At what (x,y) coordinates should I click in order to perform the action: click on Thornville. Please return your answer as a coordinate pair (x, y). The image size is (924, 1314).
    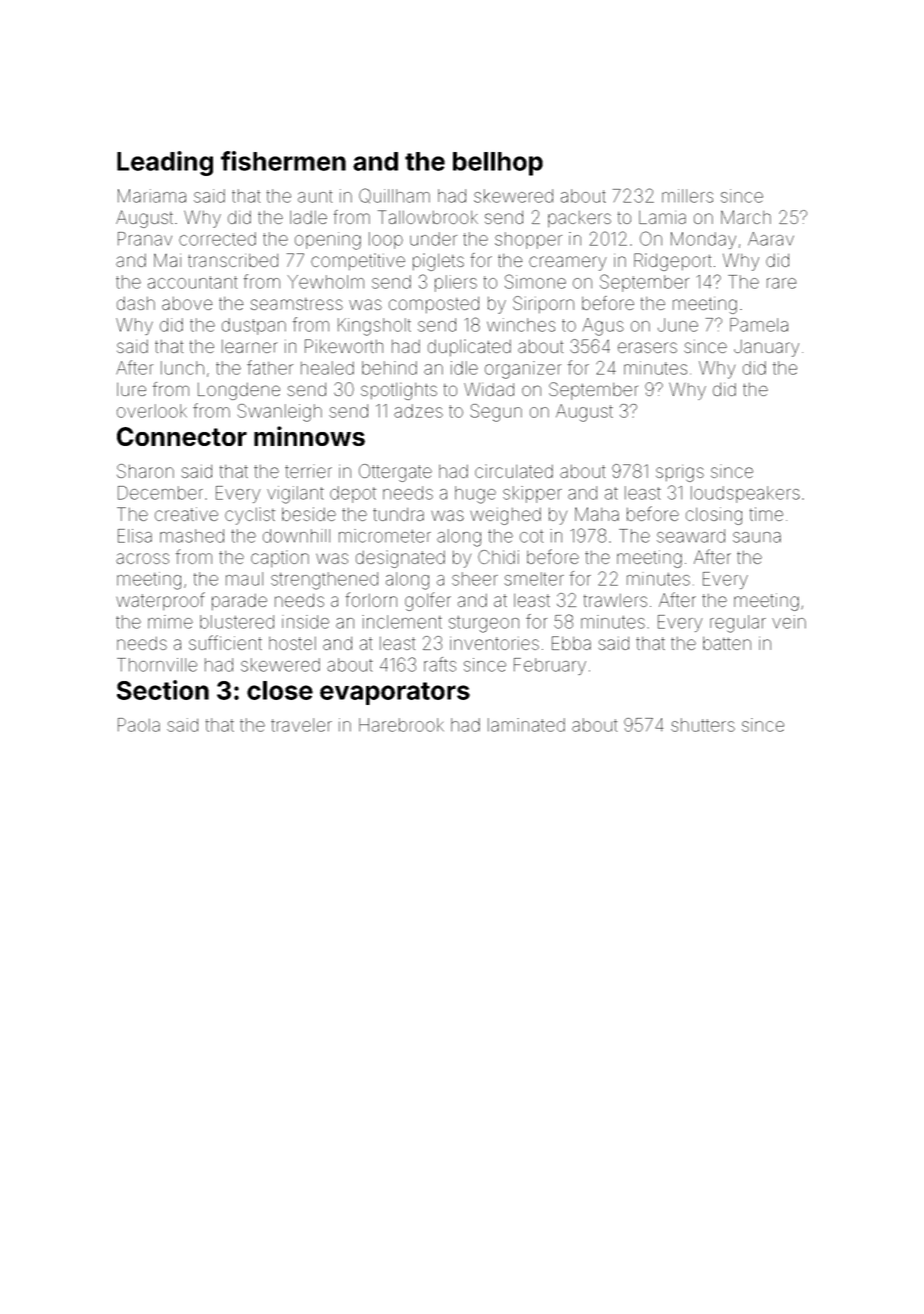
    Looking at the image, I should click on (157, 665).
